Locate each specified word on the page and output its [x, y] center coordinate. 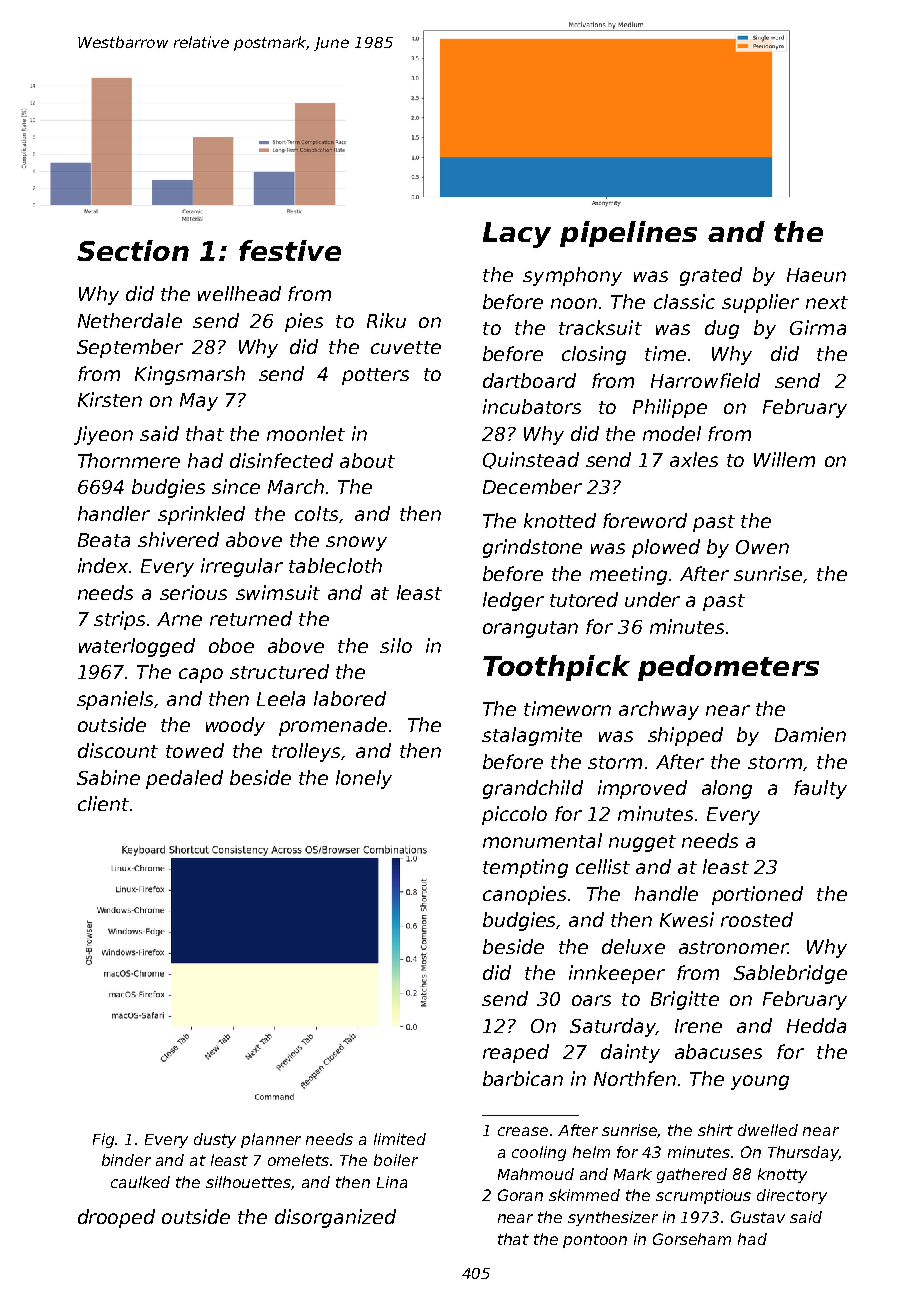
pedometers [728, 668]
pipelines [628, 234]
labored [350, 698]
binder [126, 1160]
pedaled [184, 779]
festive [290, 250]
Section [133, 250]
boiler [396, 1160]
